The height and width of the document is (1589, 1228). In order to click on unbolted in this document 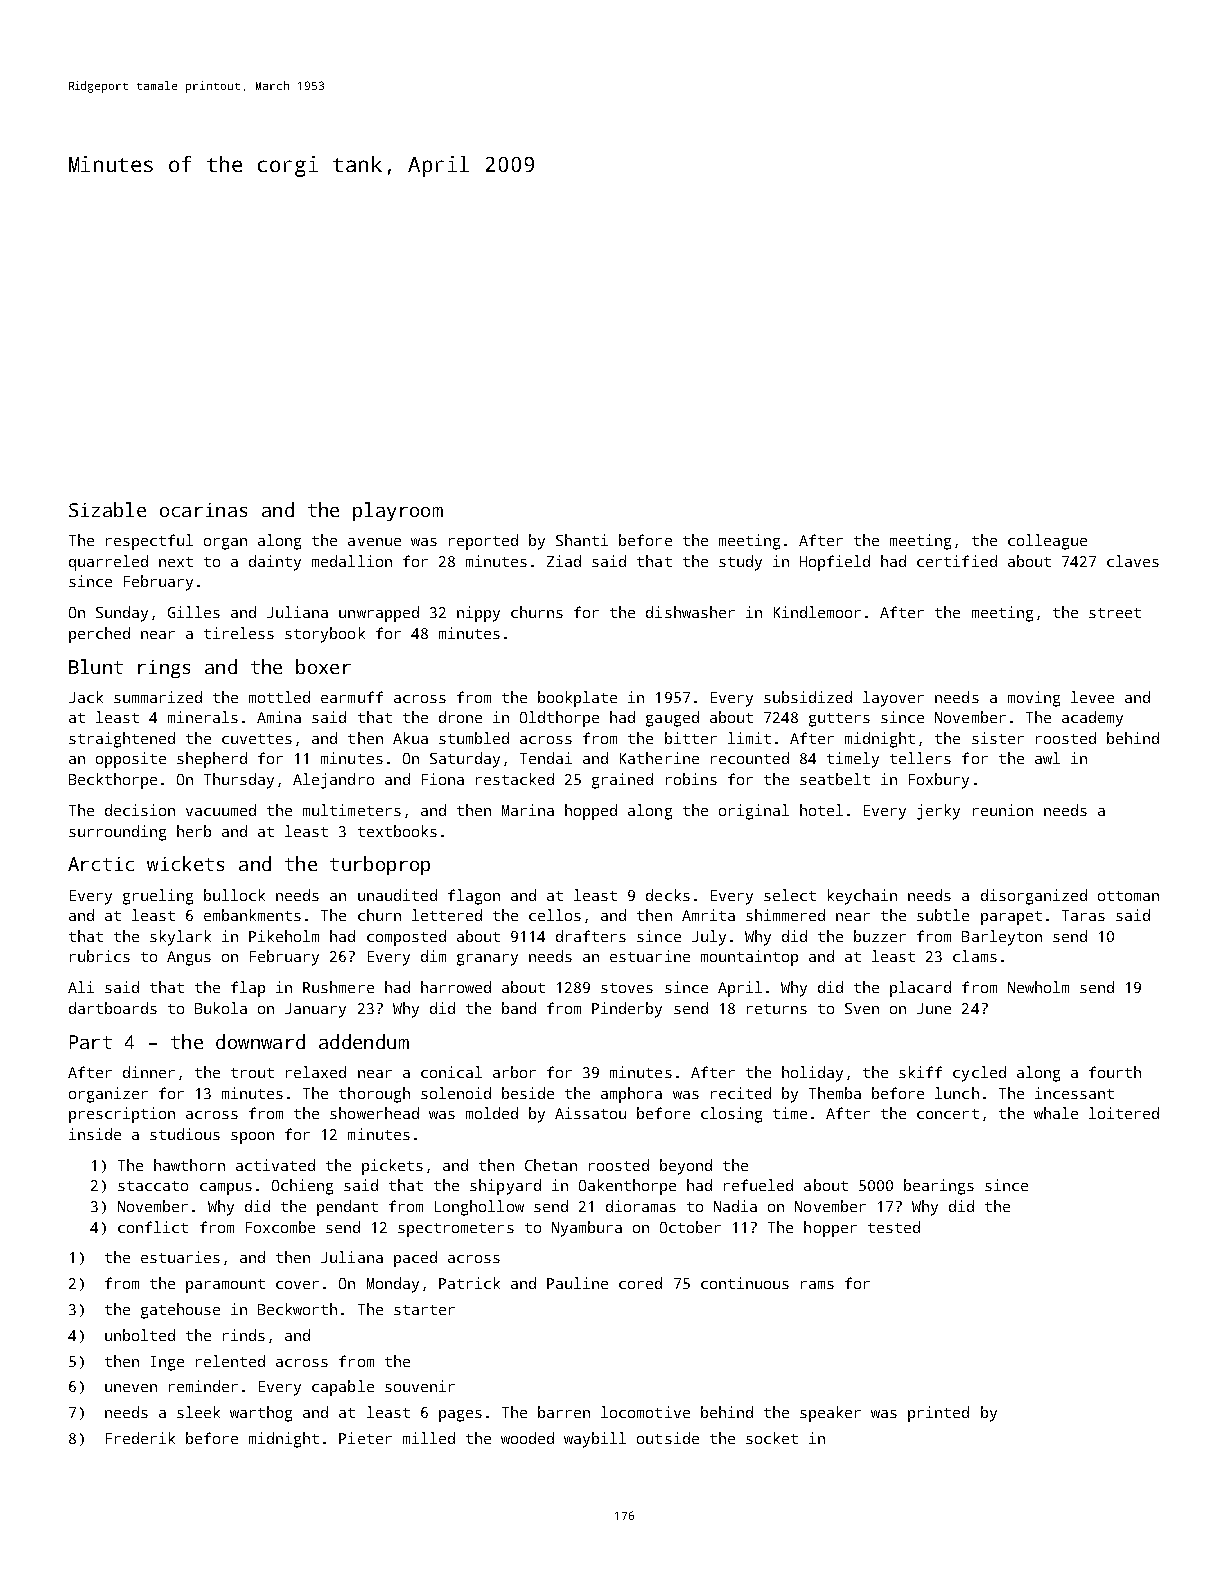, I will do `click(140, 1335)`.
